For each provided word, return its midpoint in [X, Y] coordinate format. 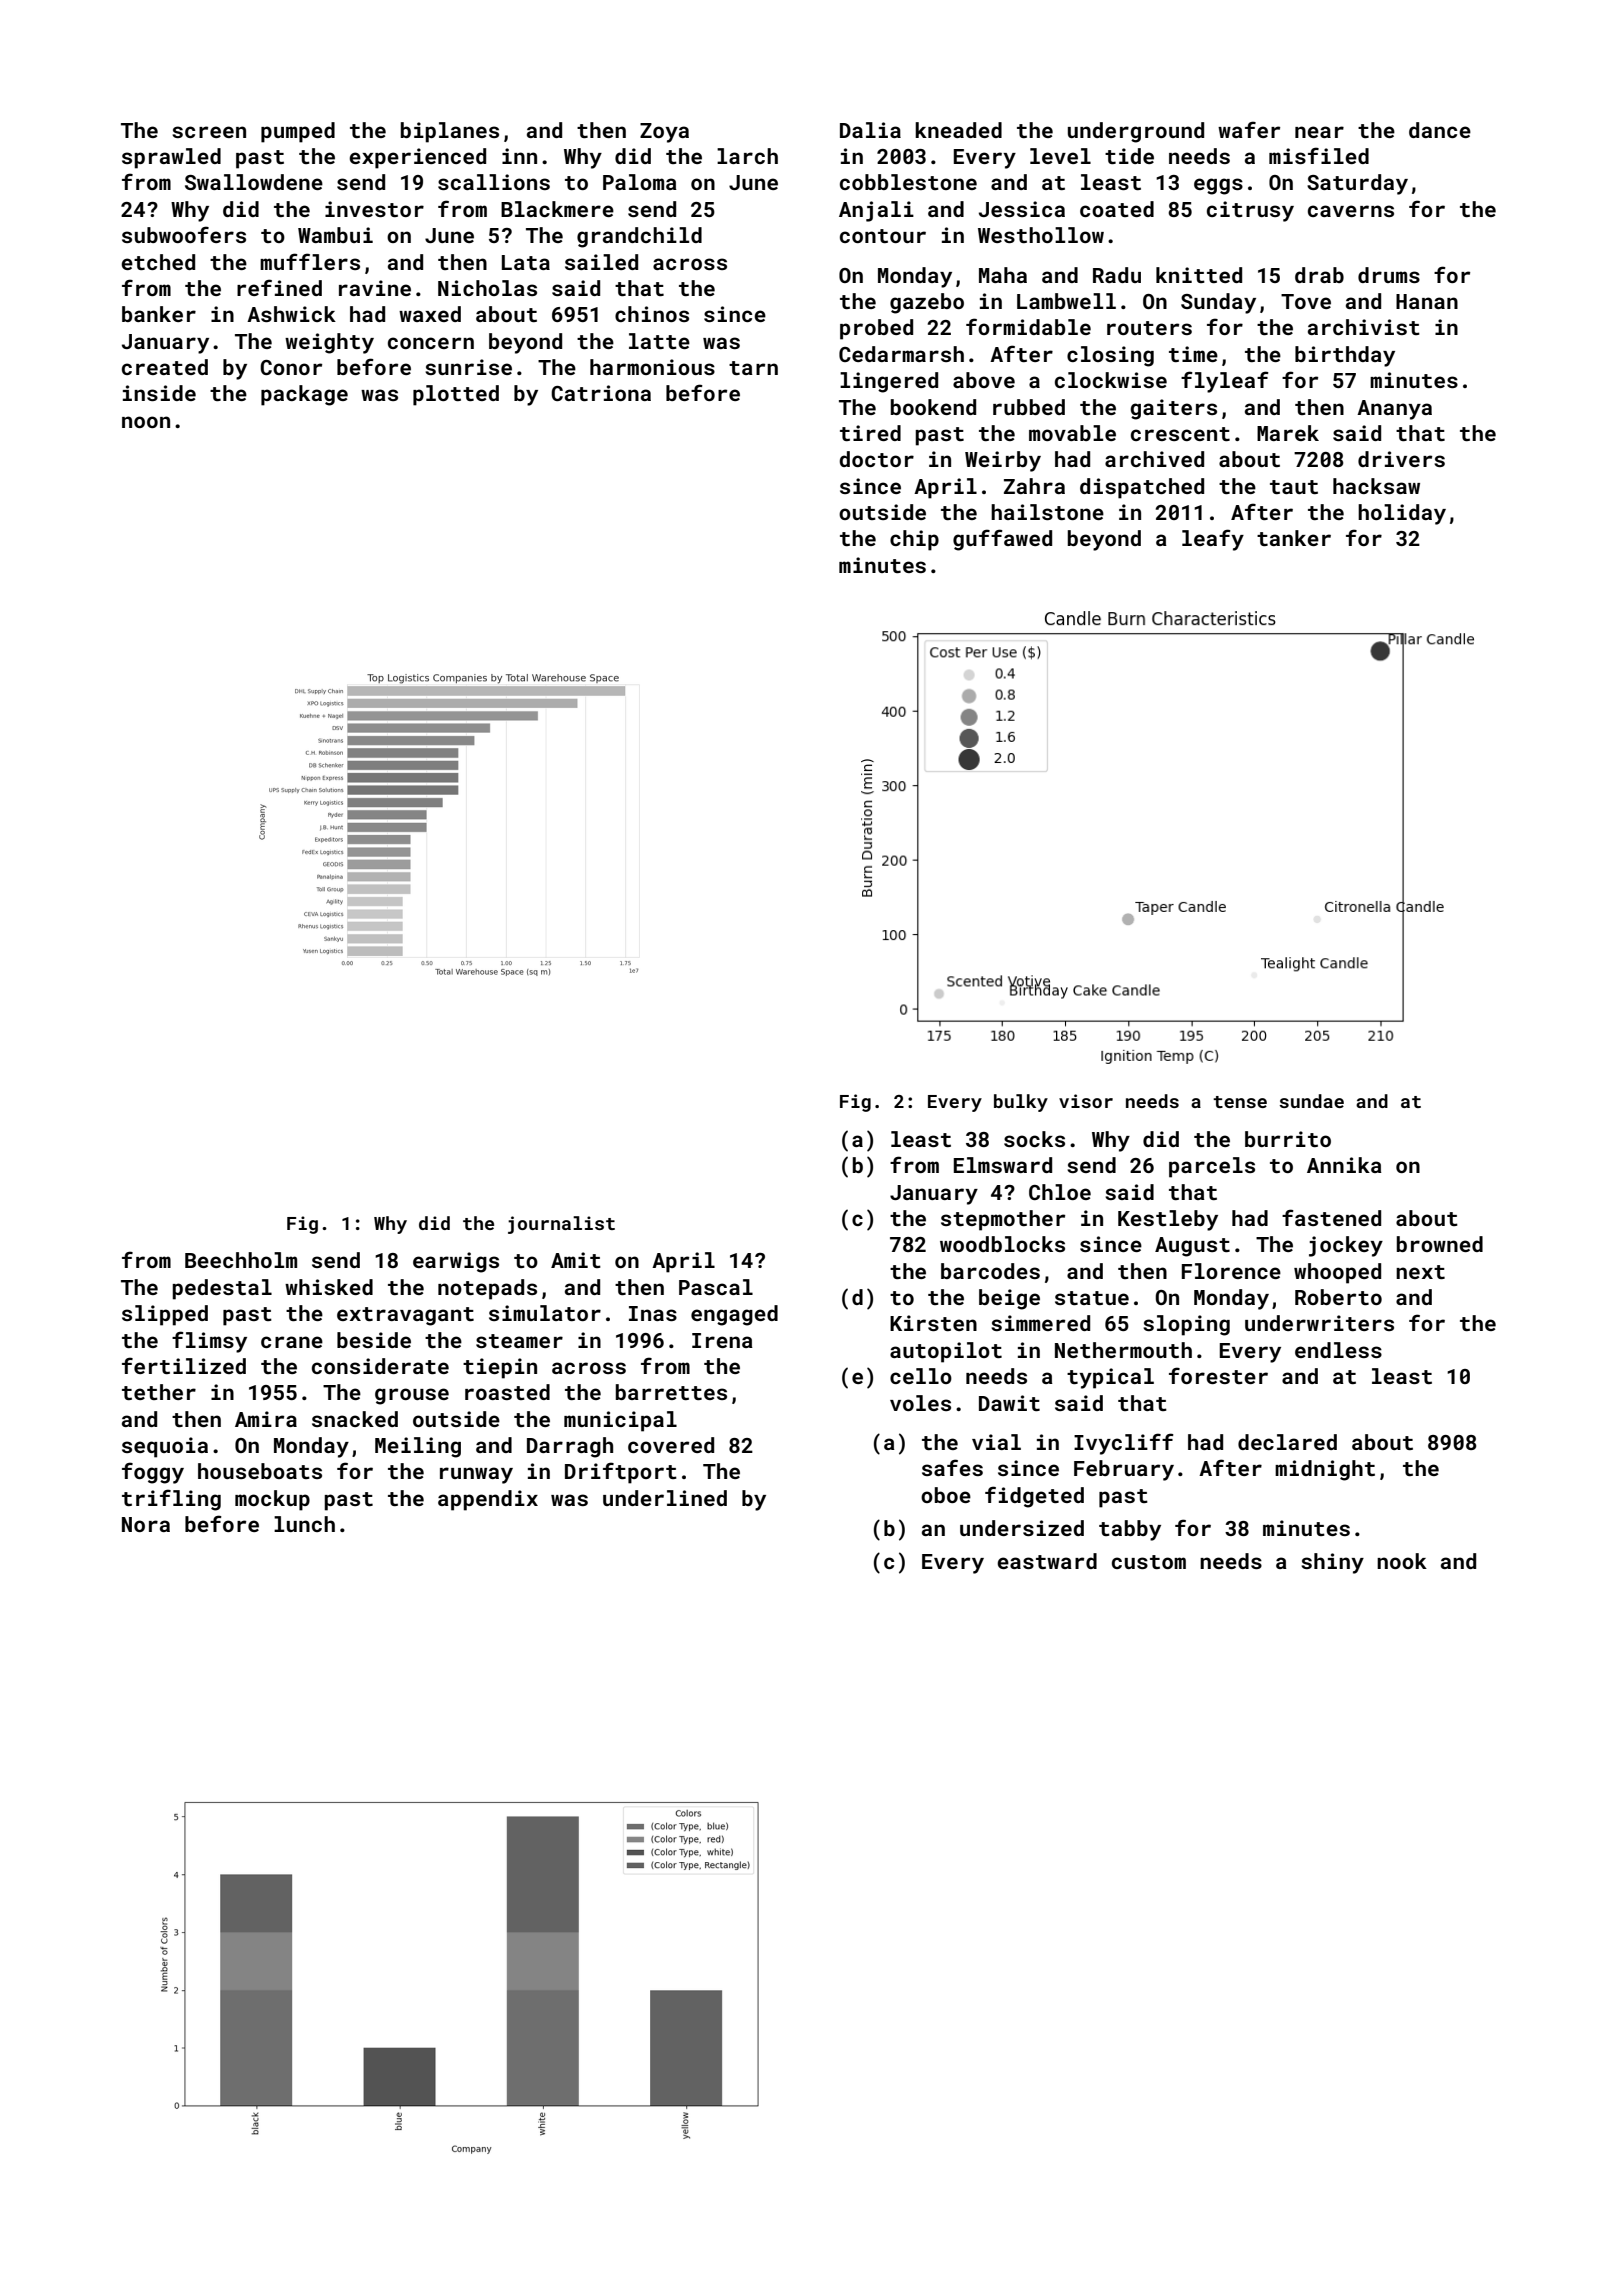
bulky [1021, 1103]
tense [1240, 1102]
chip [914, 540]
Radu [1117, 275]
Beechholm [241, 1260]
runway [476, 1475]
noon [146, 422]
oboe [946, 1495]
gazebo [927, 303]
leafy [1213, 540]
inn [519, 156]
